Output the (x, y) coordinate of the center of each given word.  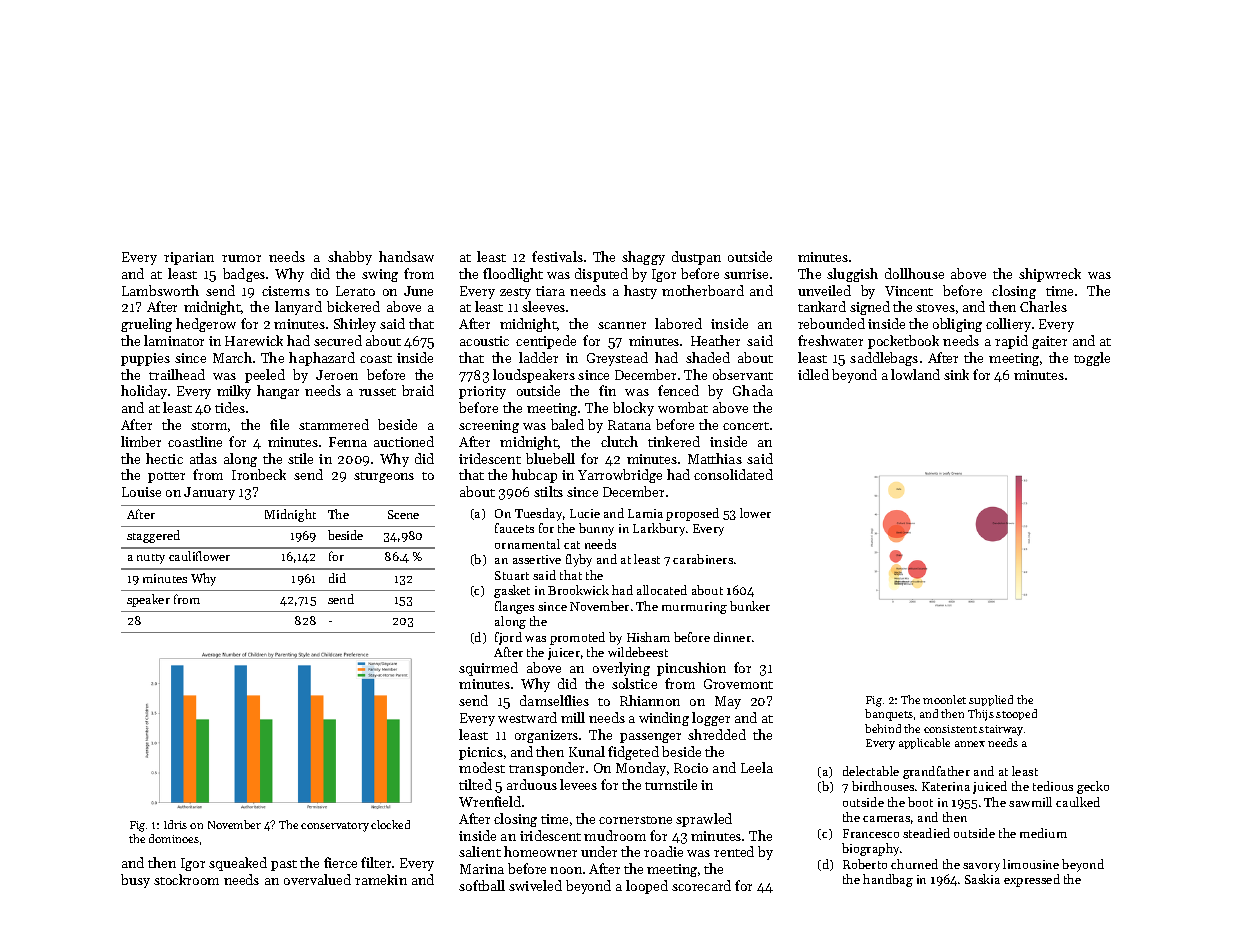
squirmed (488, 669)
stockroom (186, 879)
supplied (991, 700)
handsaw (406, 256)
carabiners (703, 559)
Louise (141, 492)
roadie (663, 851)
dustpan (696, 258)
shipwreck (1050, 275)
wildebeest (638, 652)
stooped (1016, 714)
